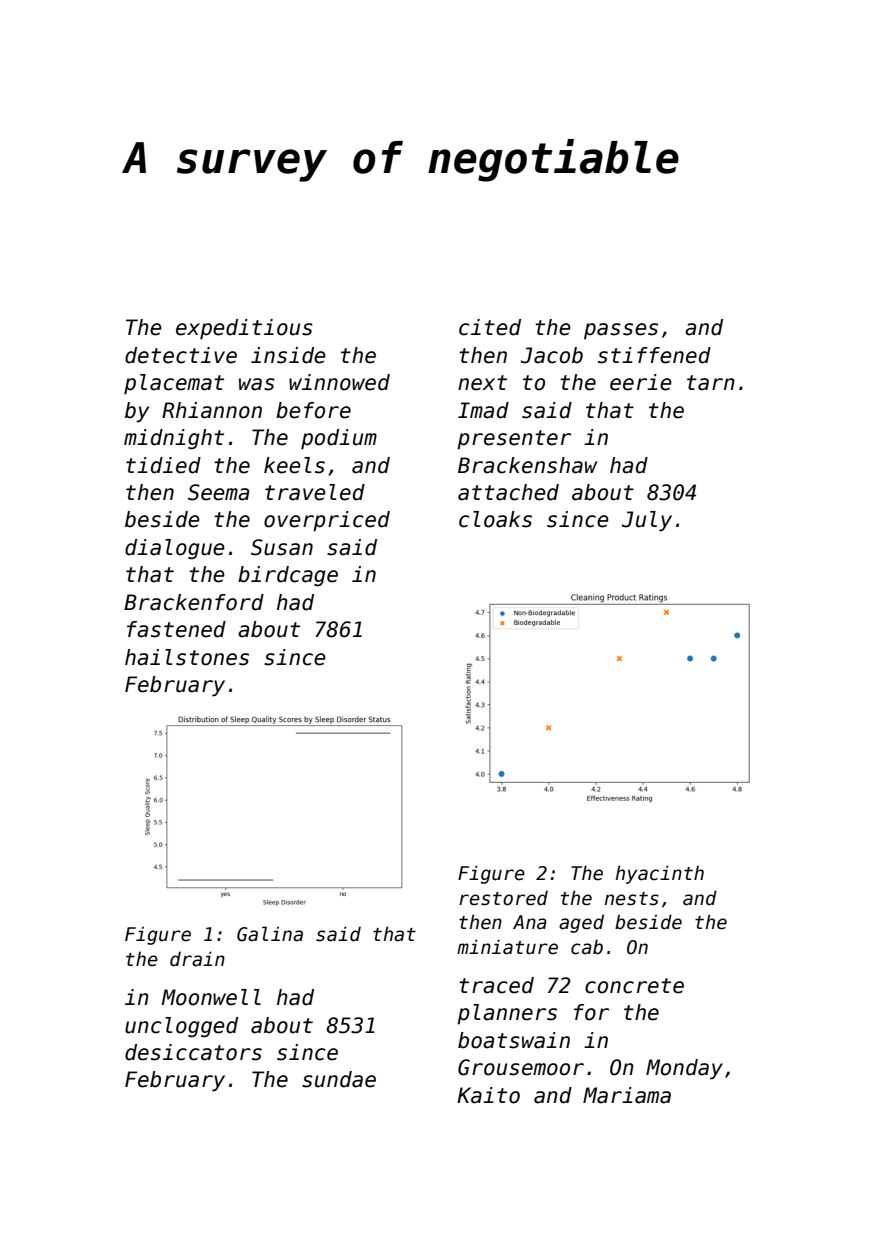 The image size is (880, 1248). I want to click on cited, so click(490, 327).
